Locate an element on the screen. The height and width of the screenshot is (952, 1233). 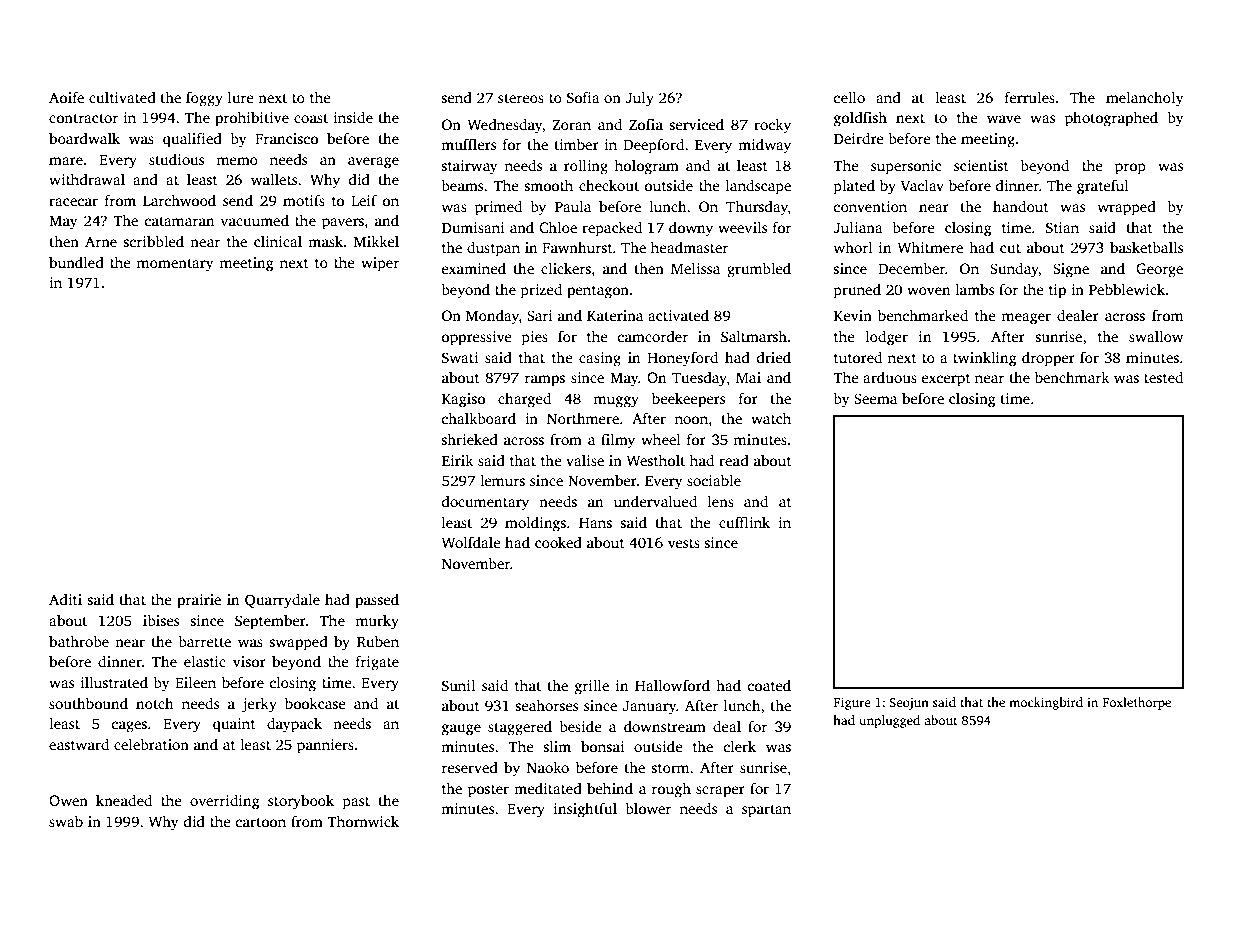
Ruben is located at coordinates (378, 641).
